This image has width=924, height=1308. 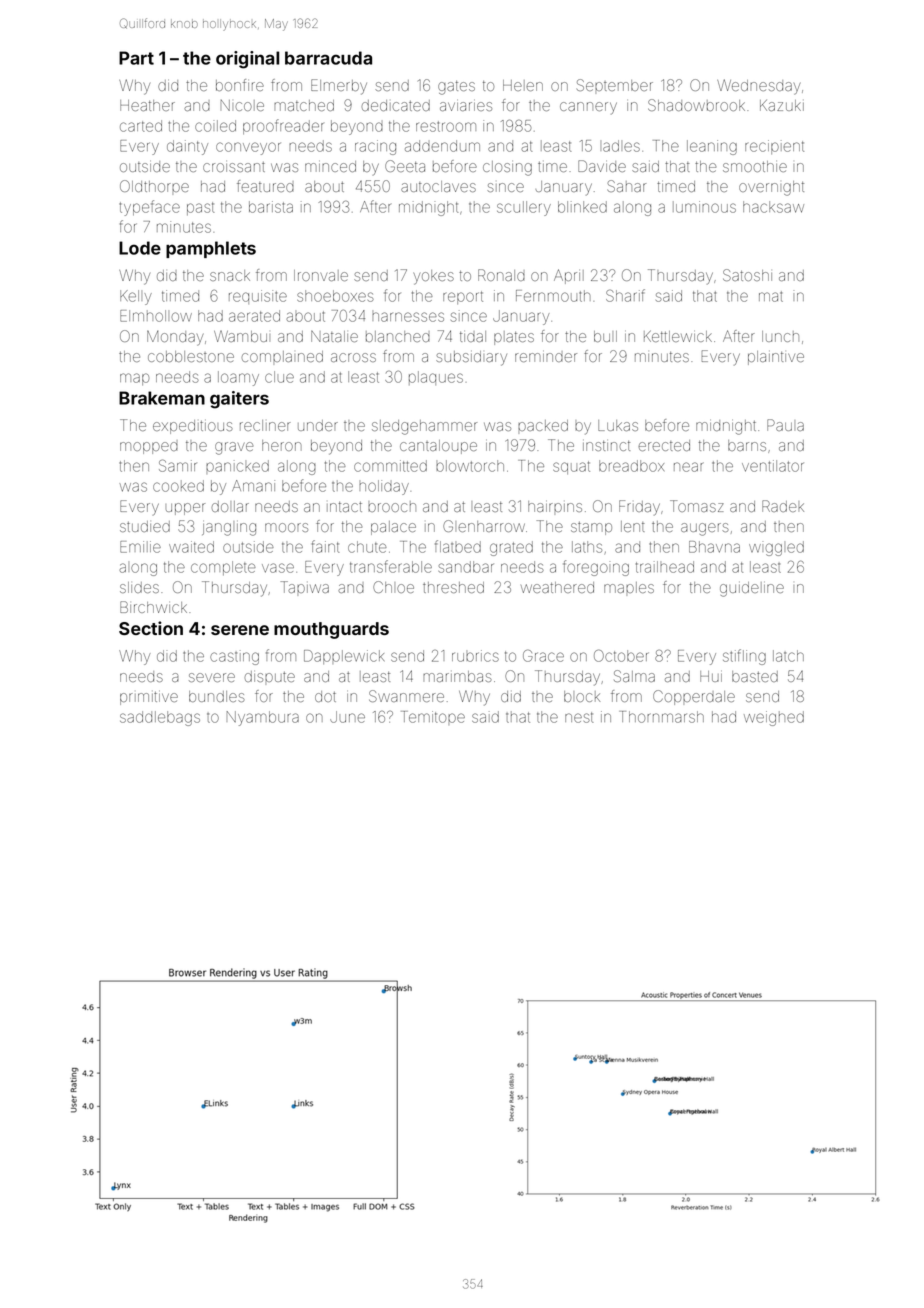 What do you see at coordinates (247, 60) in the image?
I see `original` at bounding box center [247, 60].
